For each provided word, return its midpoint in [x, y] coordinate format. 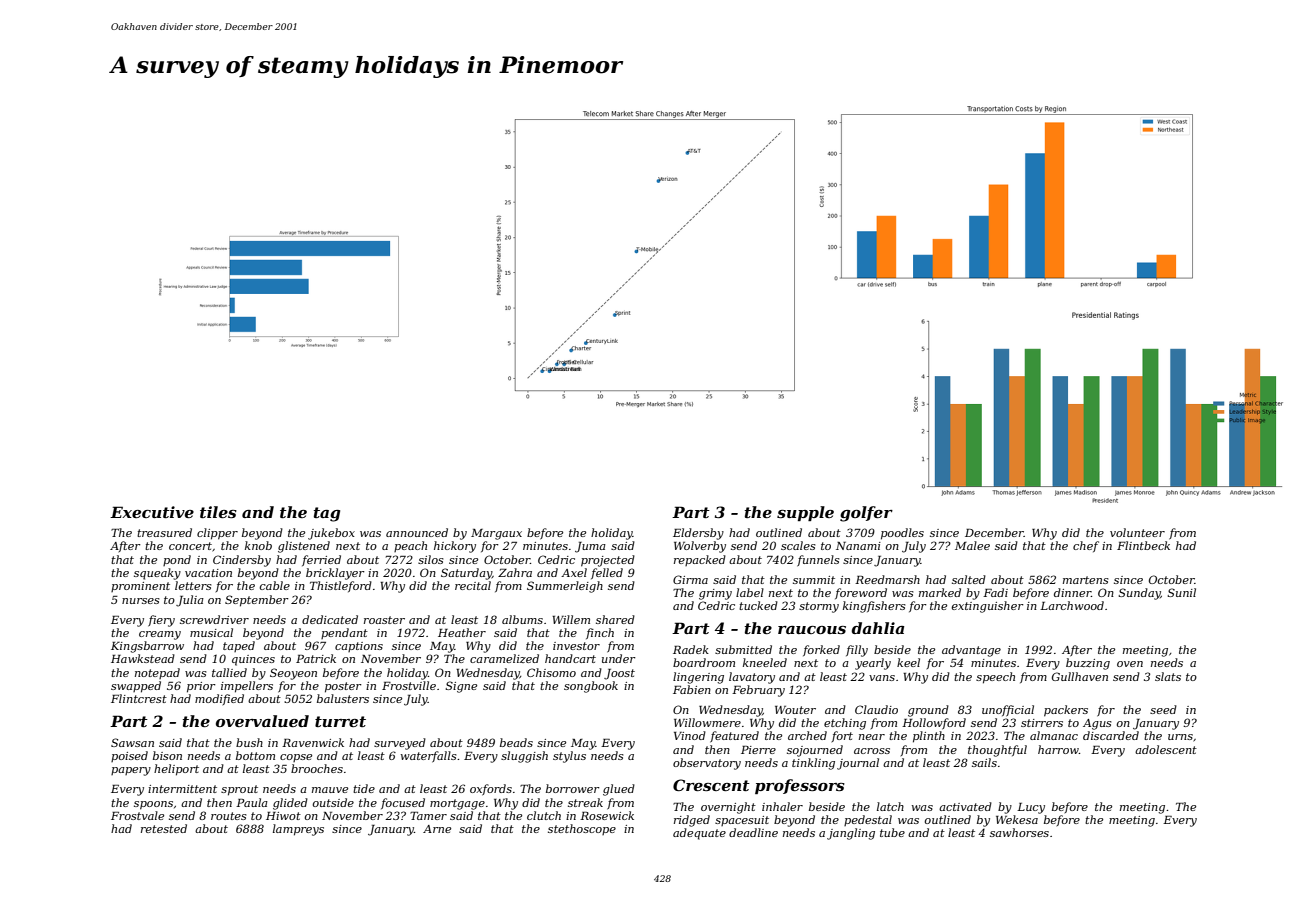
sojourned [815, 751]
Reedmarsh [887, 579]
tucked [758, 605]
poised [129, 756]
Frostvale [137, 815]
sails [984, 762]
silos [431, 559]
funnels [818, 561]
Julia [190, 601]
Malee [972, 545]
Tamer [428, 816]
